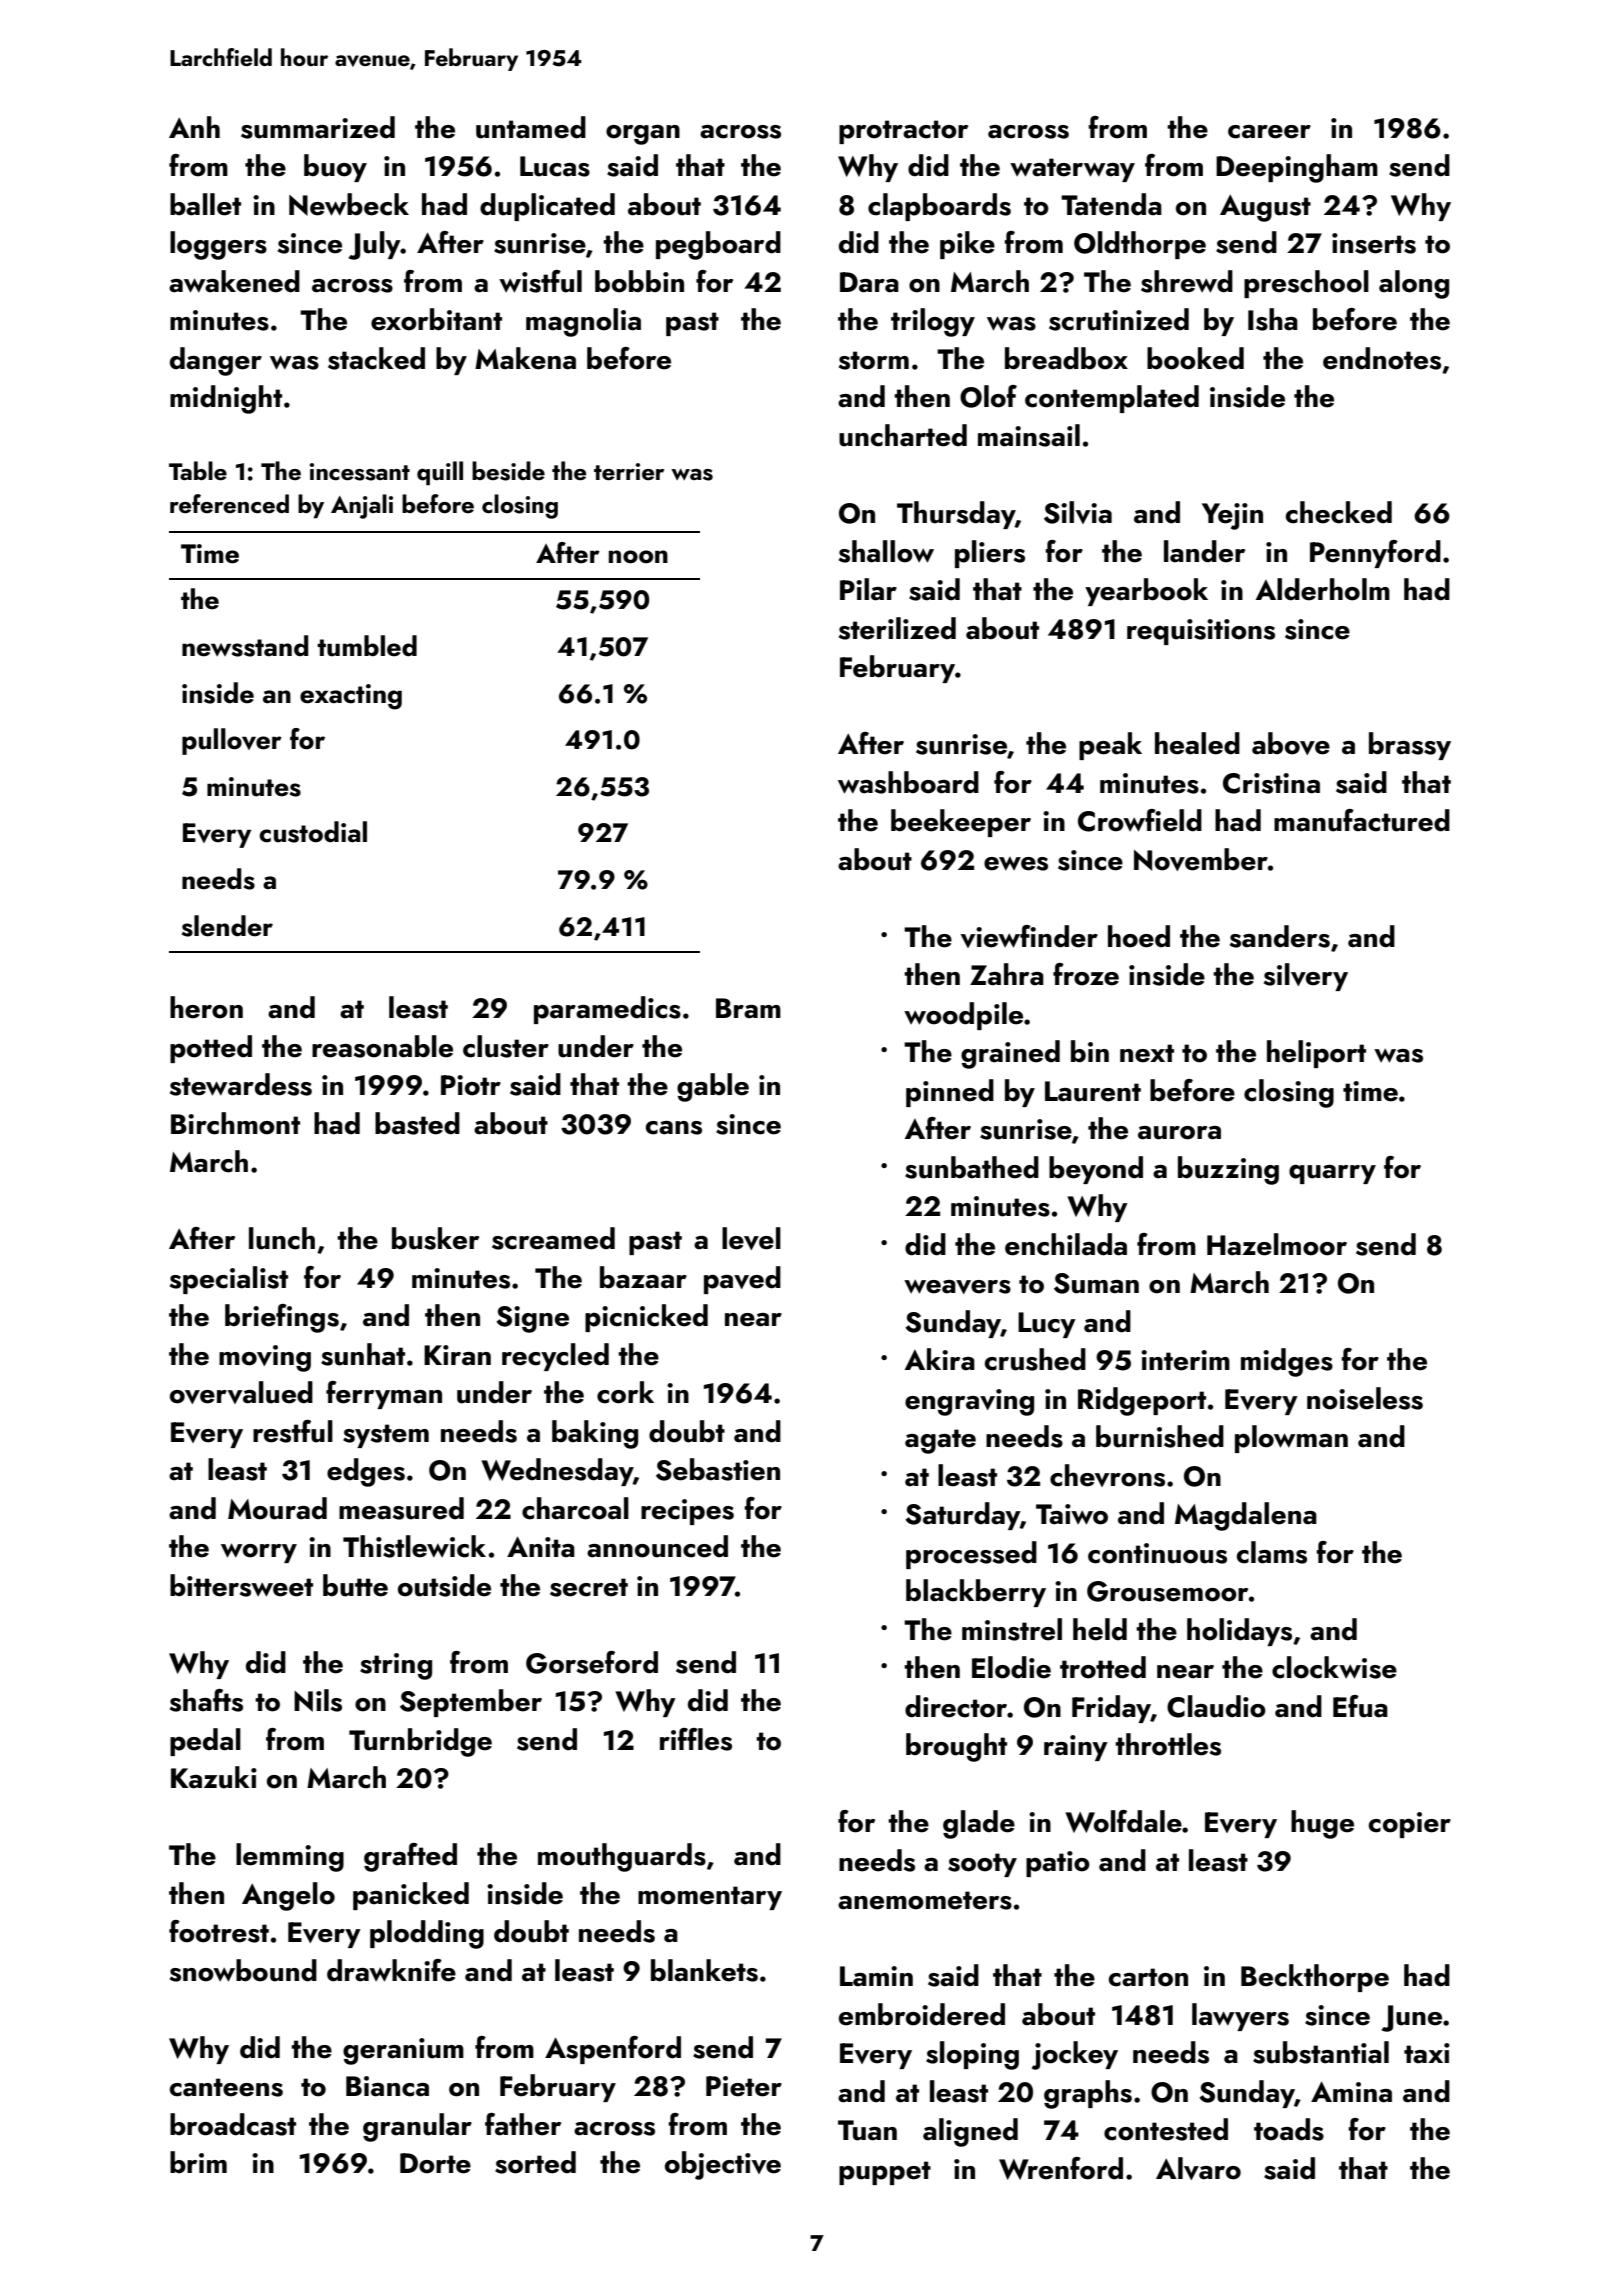 Image resolution: width=1620 pixels, height=2292 pixels. I want to click on referenced, so click(229, 503).
